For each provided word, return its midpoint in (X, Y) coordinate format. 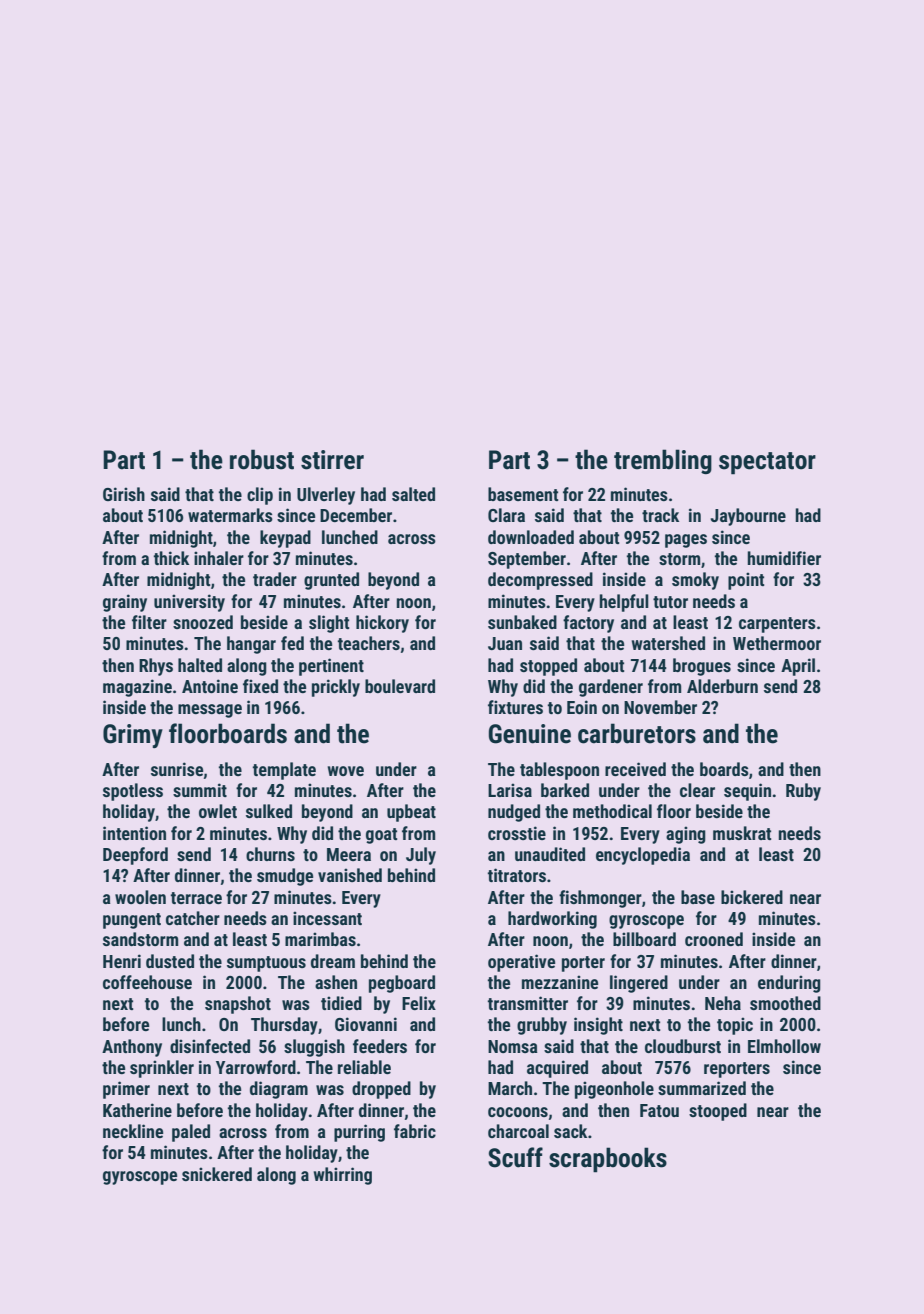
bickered (752, 897)
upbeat (411, 813)
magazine (137, 688)
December (356, 515)
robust (262, 459)
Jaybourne (748, 517)
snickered (217, 1174)
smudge (285, 877)
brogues (702, 667)
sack (570, 1131)
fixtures (515, 707)
